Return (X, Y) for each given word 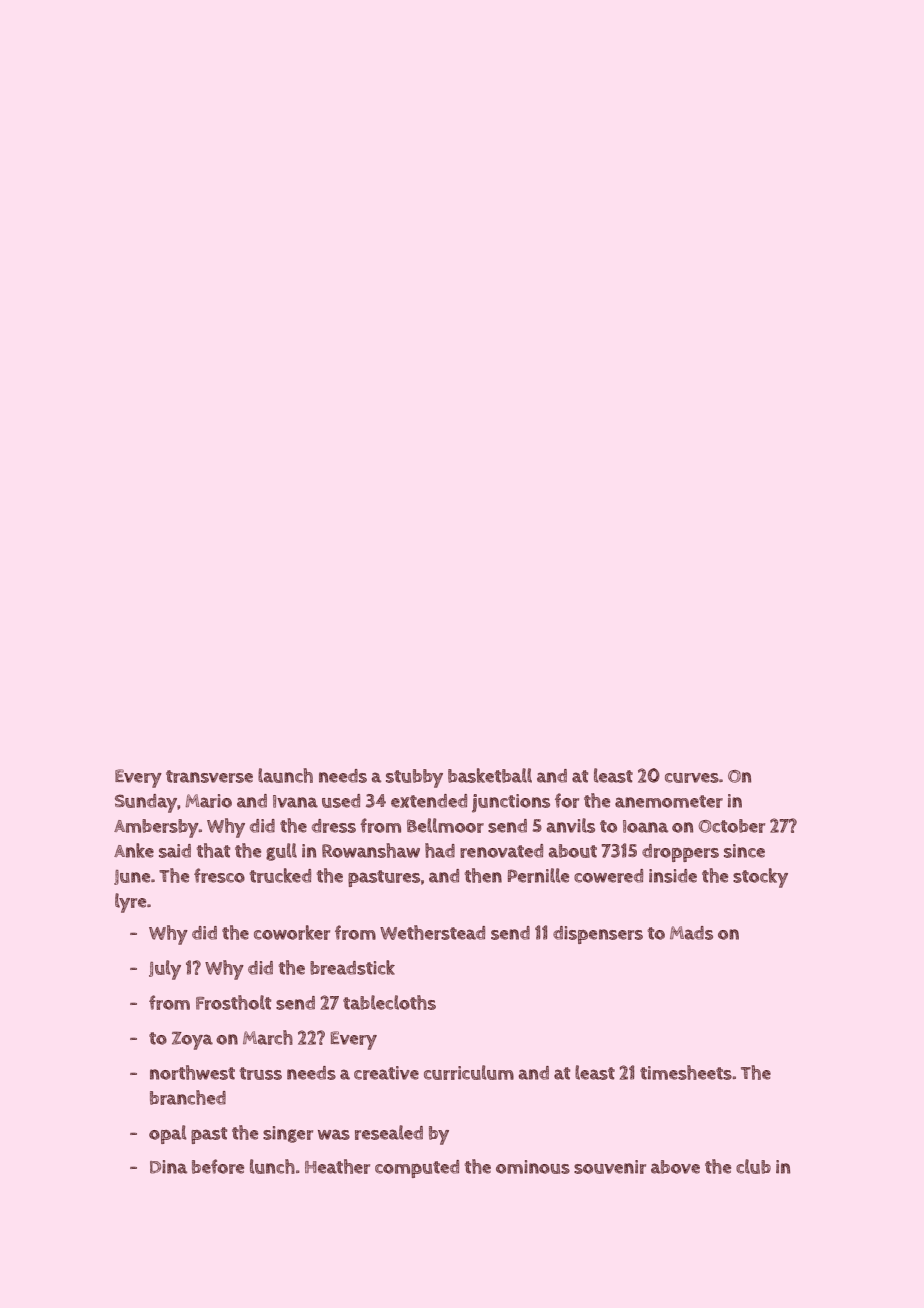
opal (168, 1134)
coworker (292, 932)
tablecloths (389, 1002)
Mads (691, 933)
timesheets (686, 1072)
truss (261, 1073)
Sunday (146, 803)
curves (692, 778)
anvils (571, 825)
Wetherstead (432, 932)
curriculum (469, 1072)
